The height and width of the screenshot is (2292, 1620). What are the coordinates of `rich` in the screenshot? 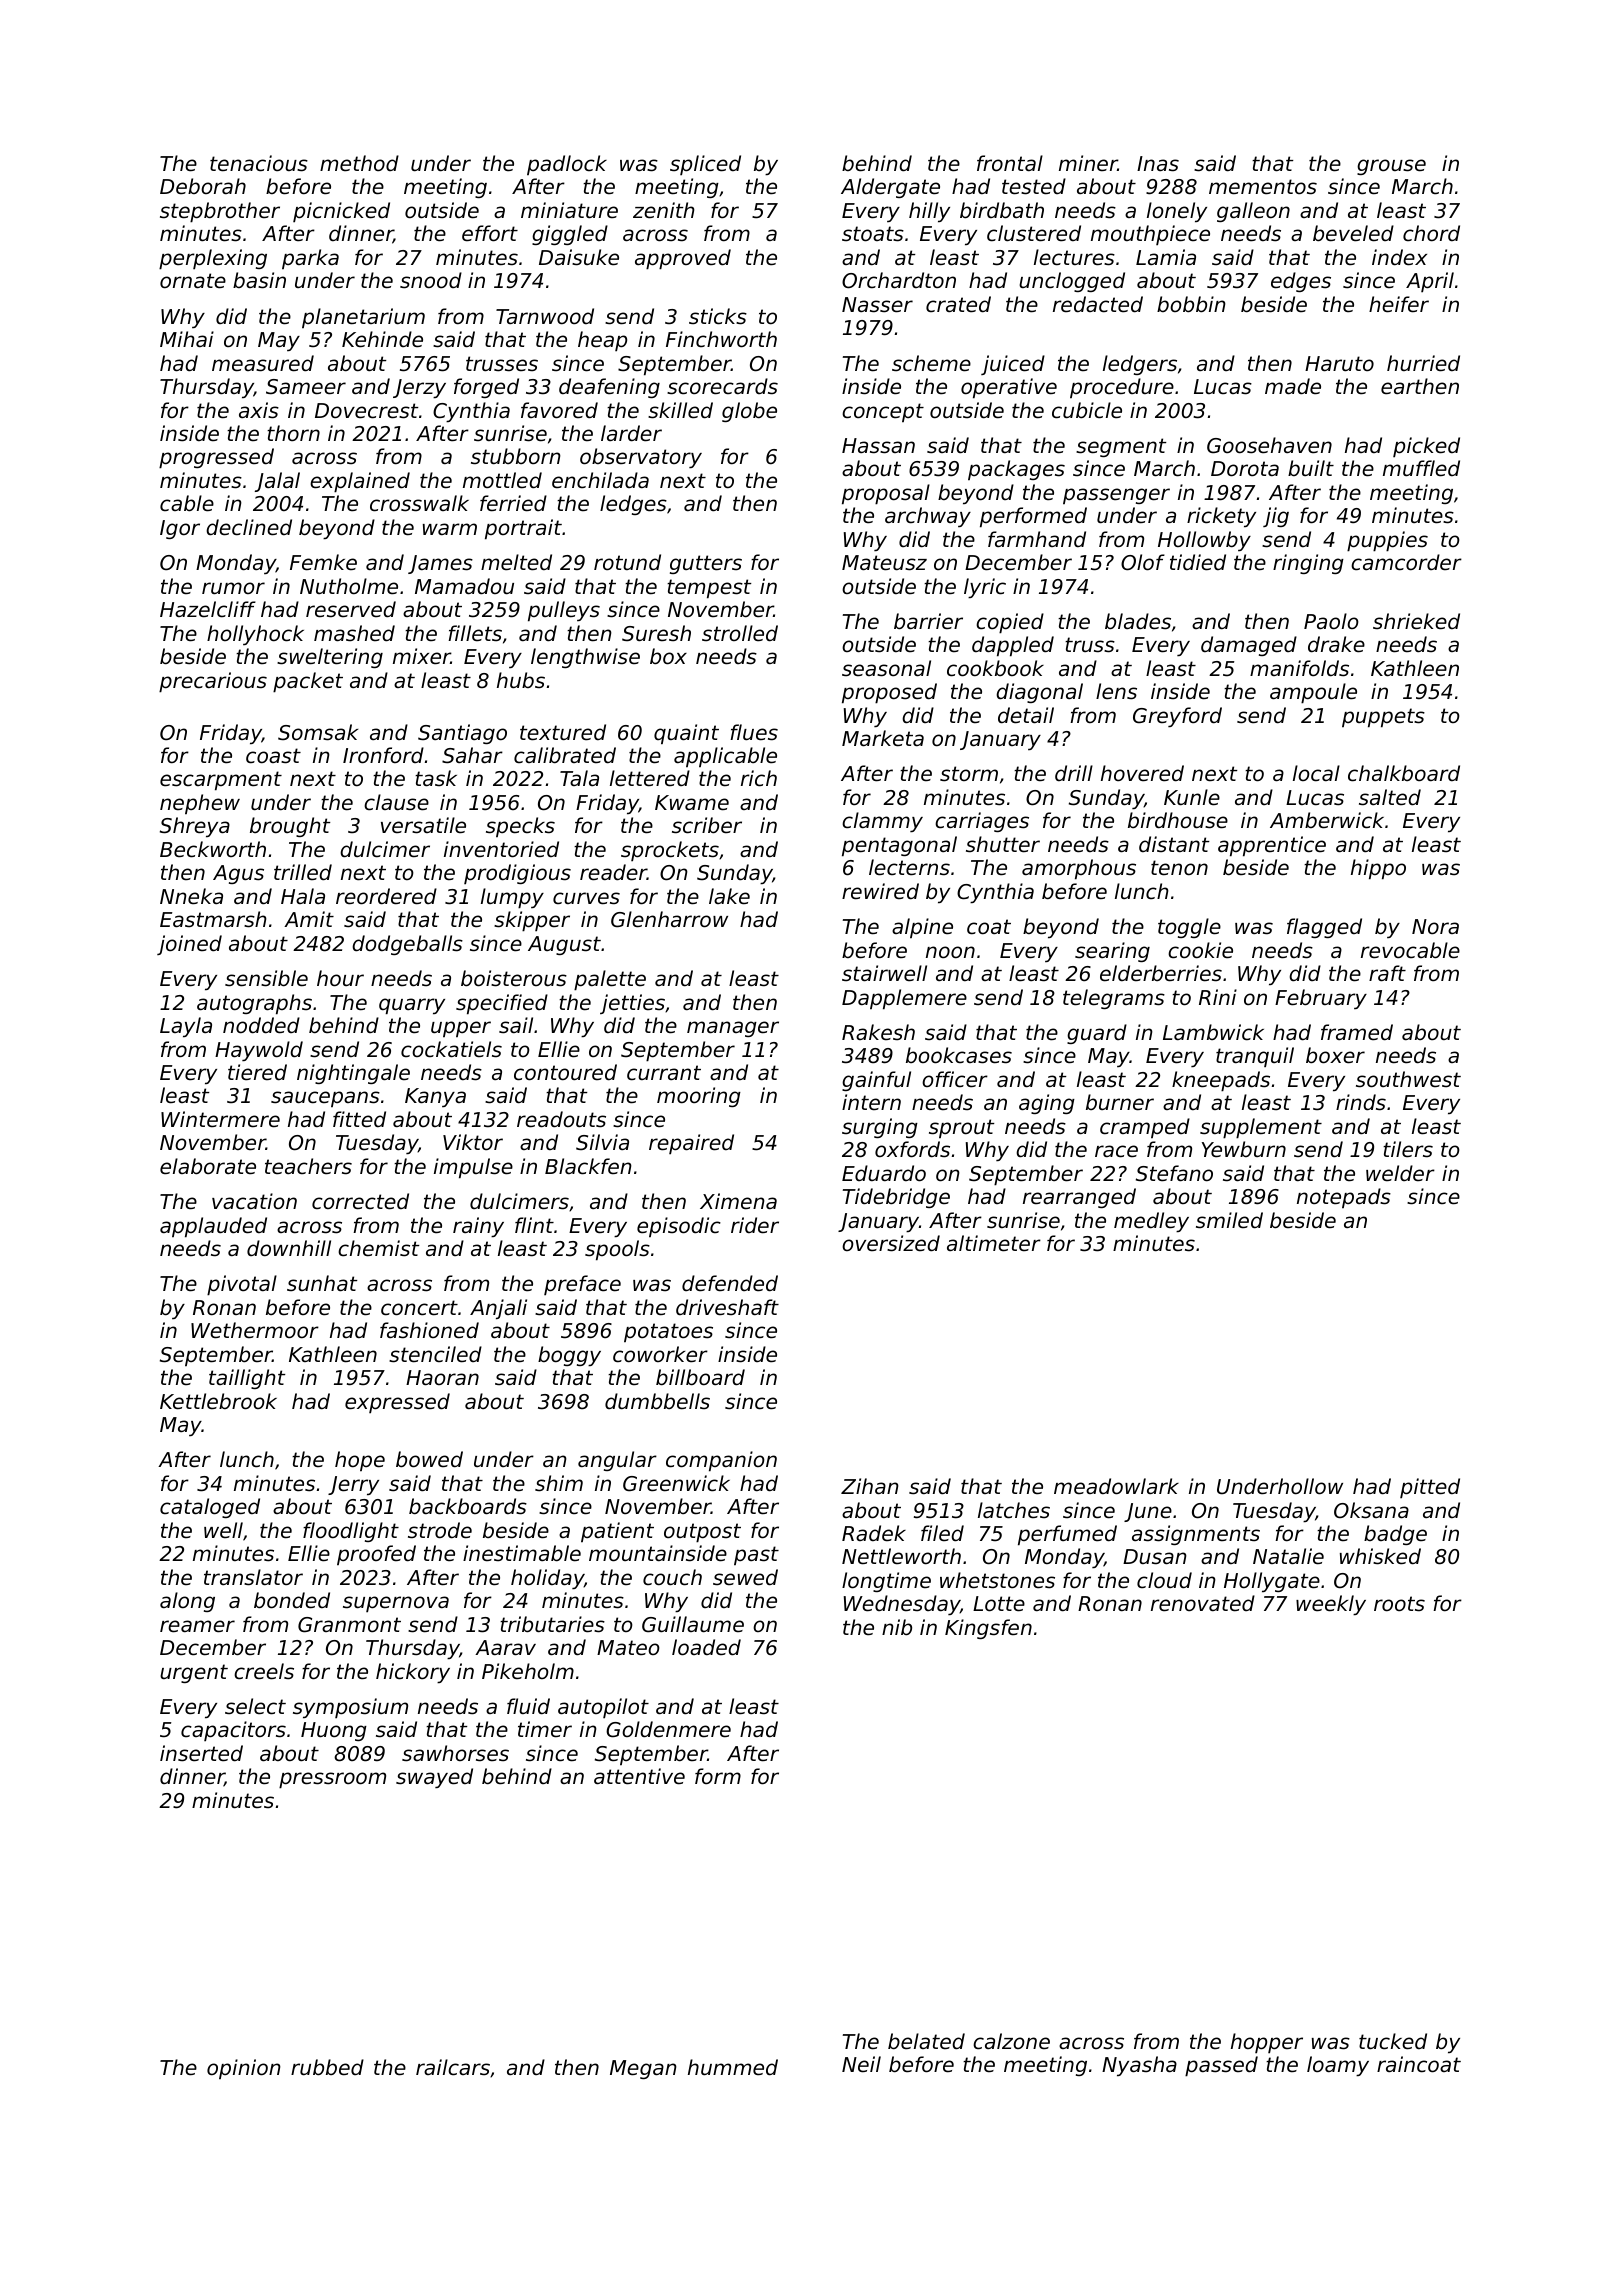 It's located at (759, 778).
